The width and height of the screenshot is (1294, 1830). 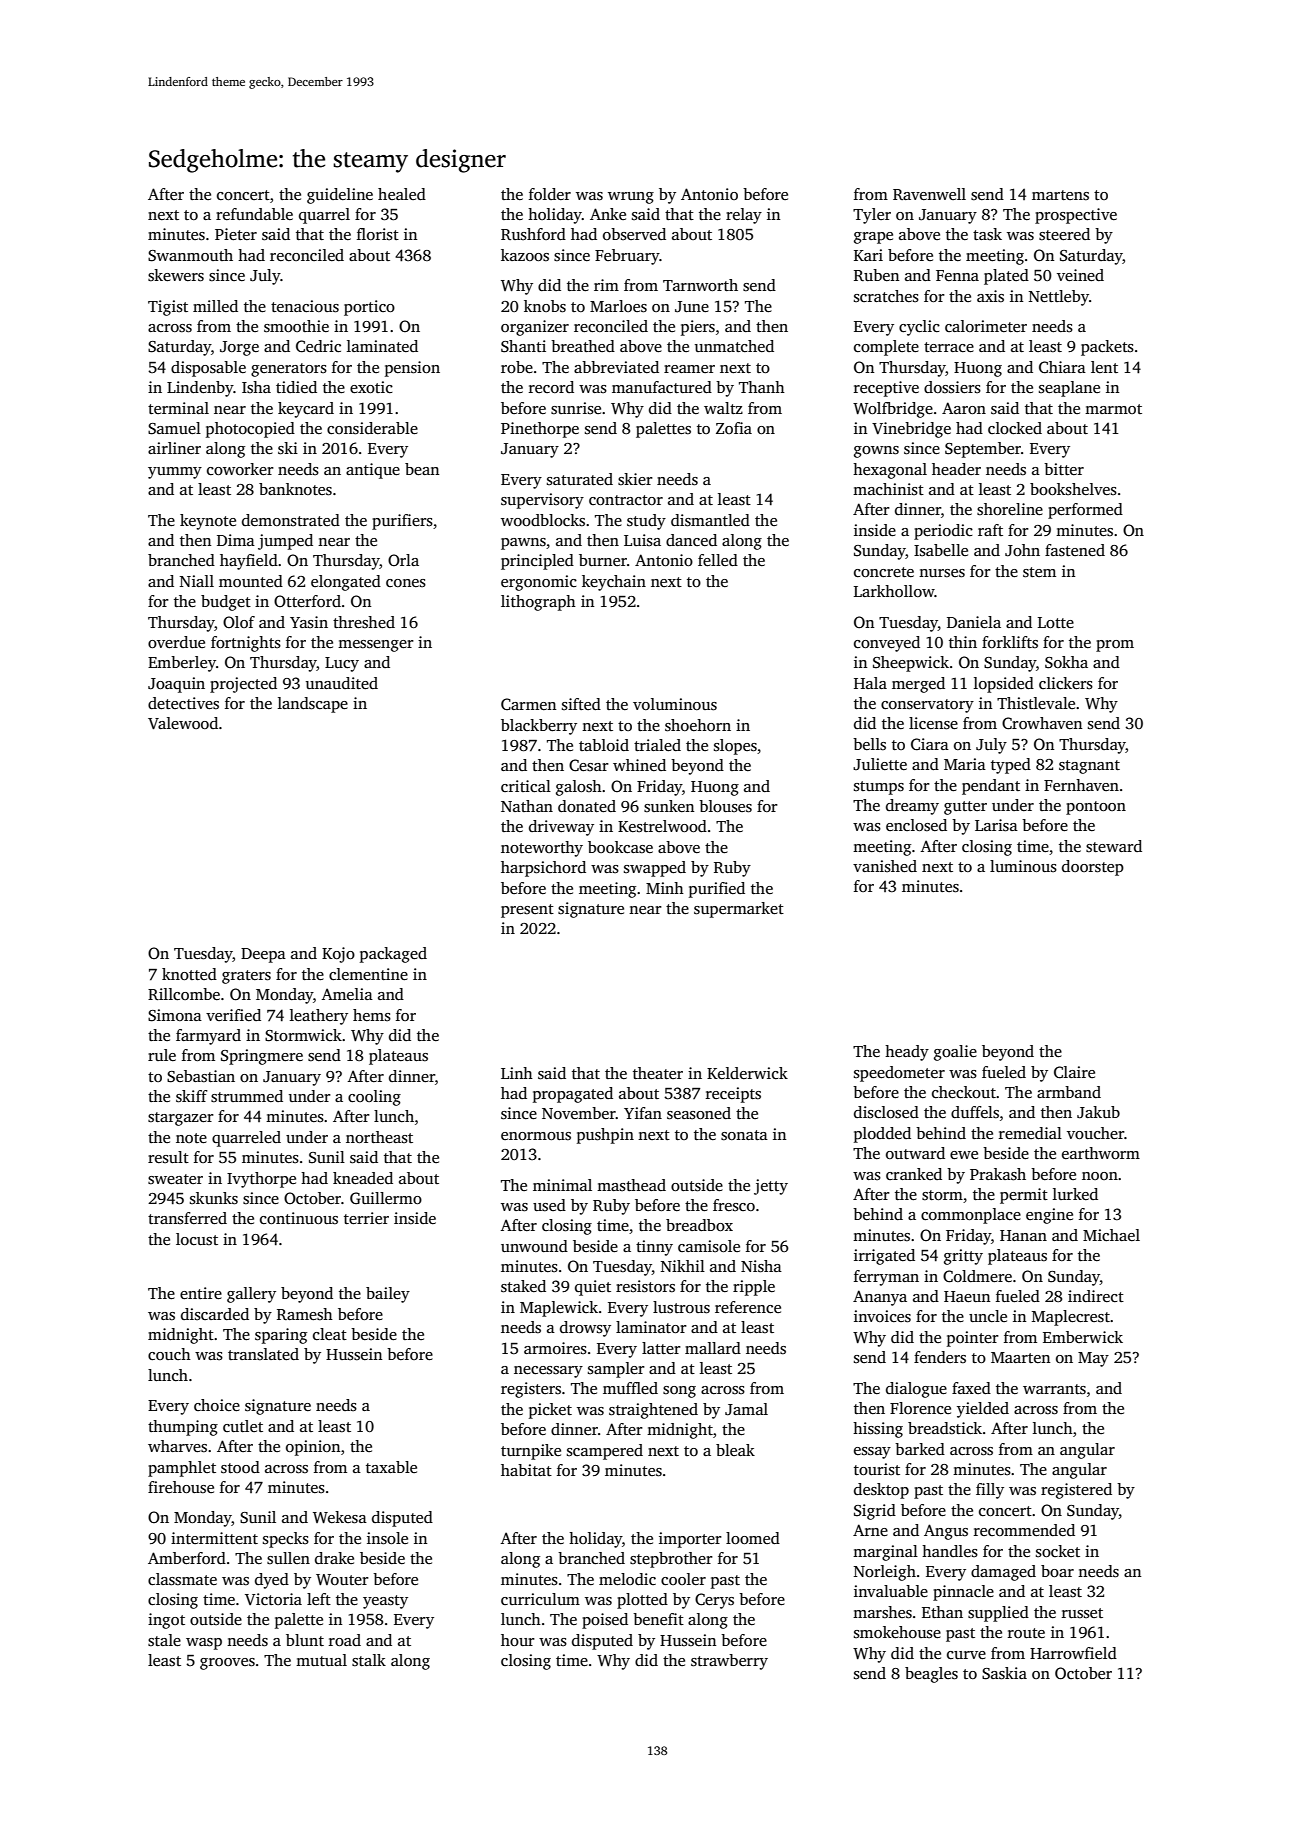 What do you see at coordinates (402, 194) in the screenshot?
I see `healed` at bounding box center [402, 194].
